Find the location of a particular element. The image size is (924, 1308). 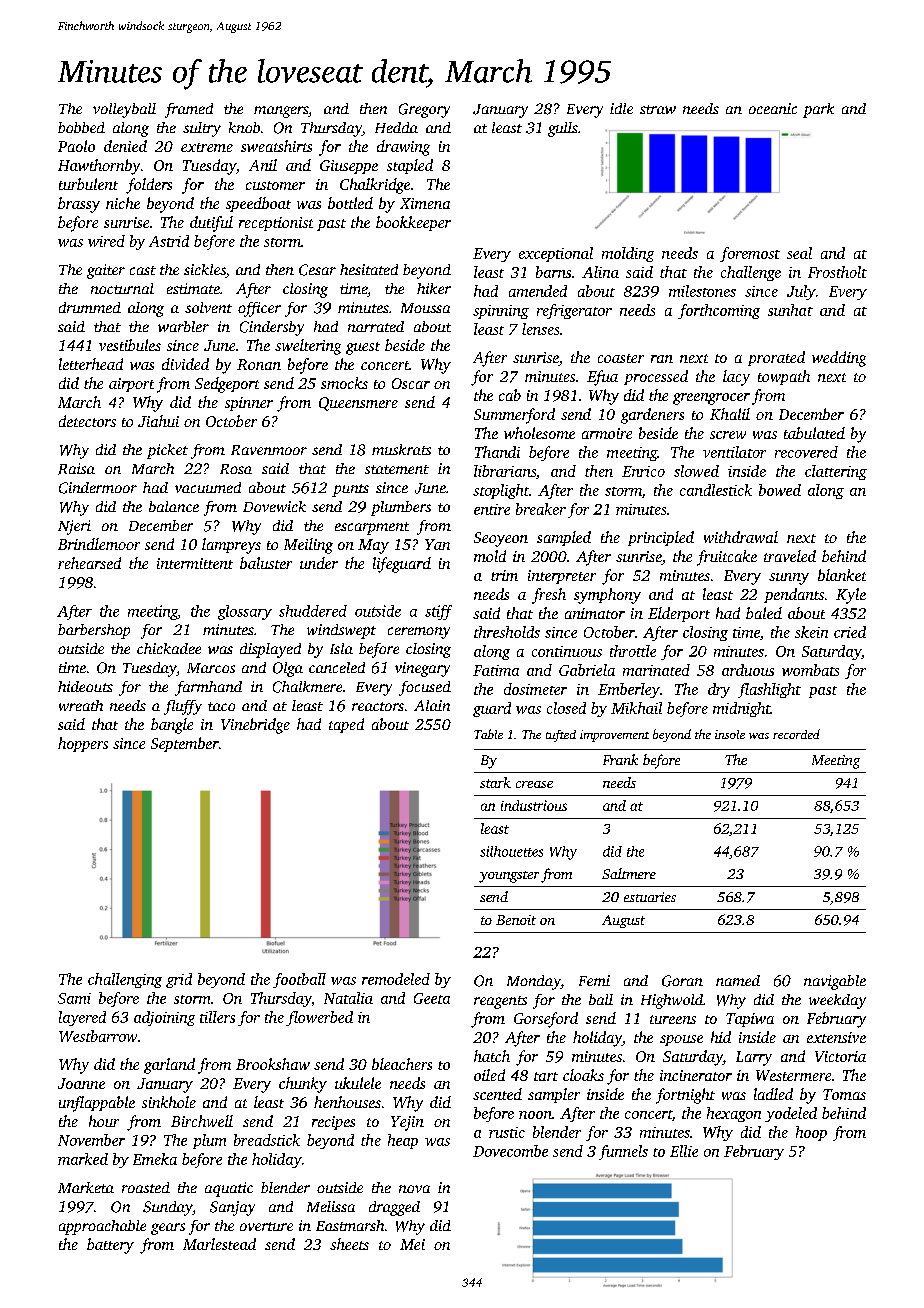

rehearsed is located at coordinates (89, 563).
